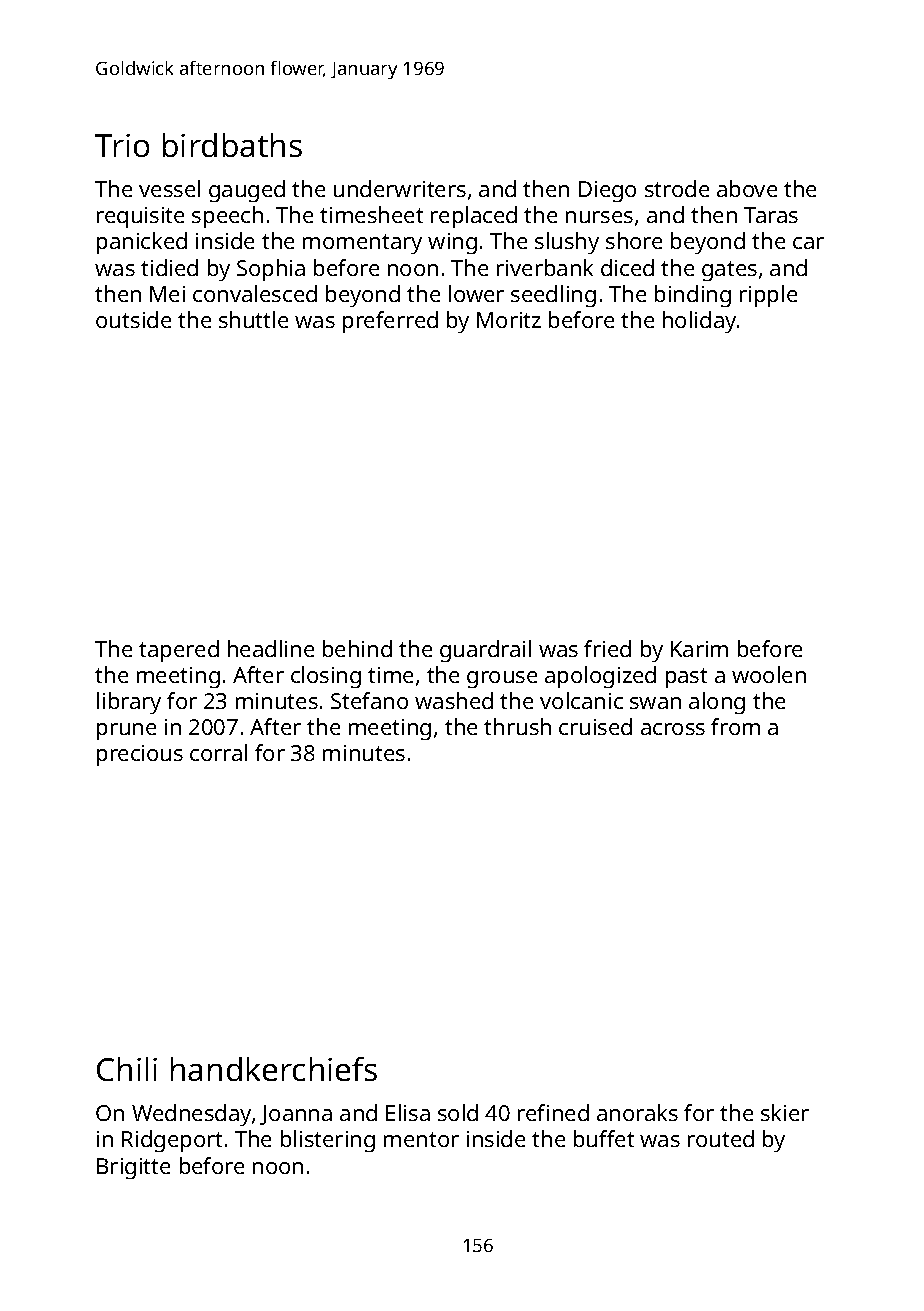  Describe the element at coordinates (604, 1138) in the image. I see `buffet` at that location.
